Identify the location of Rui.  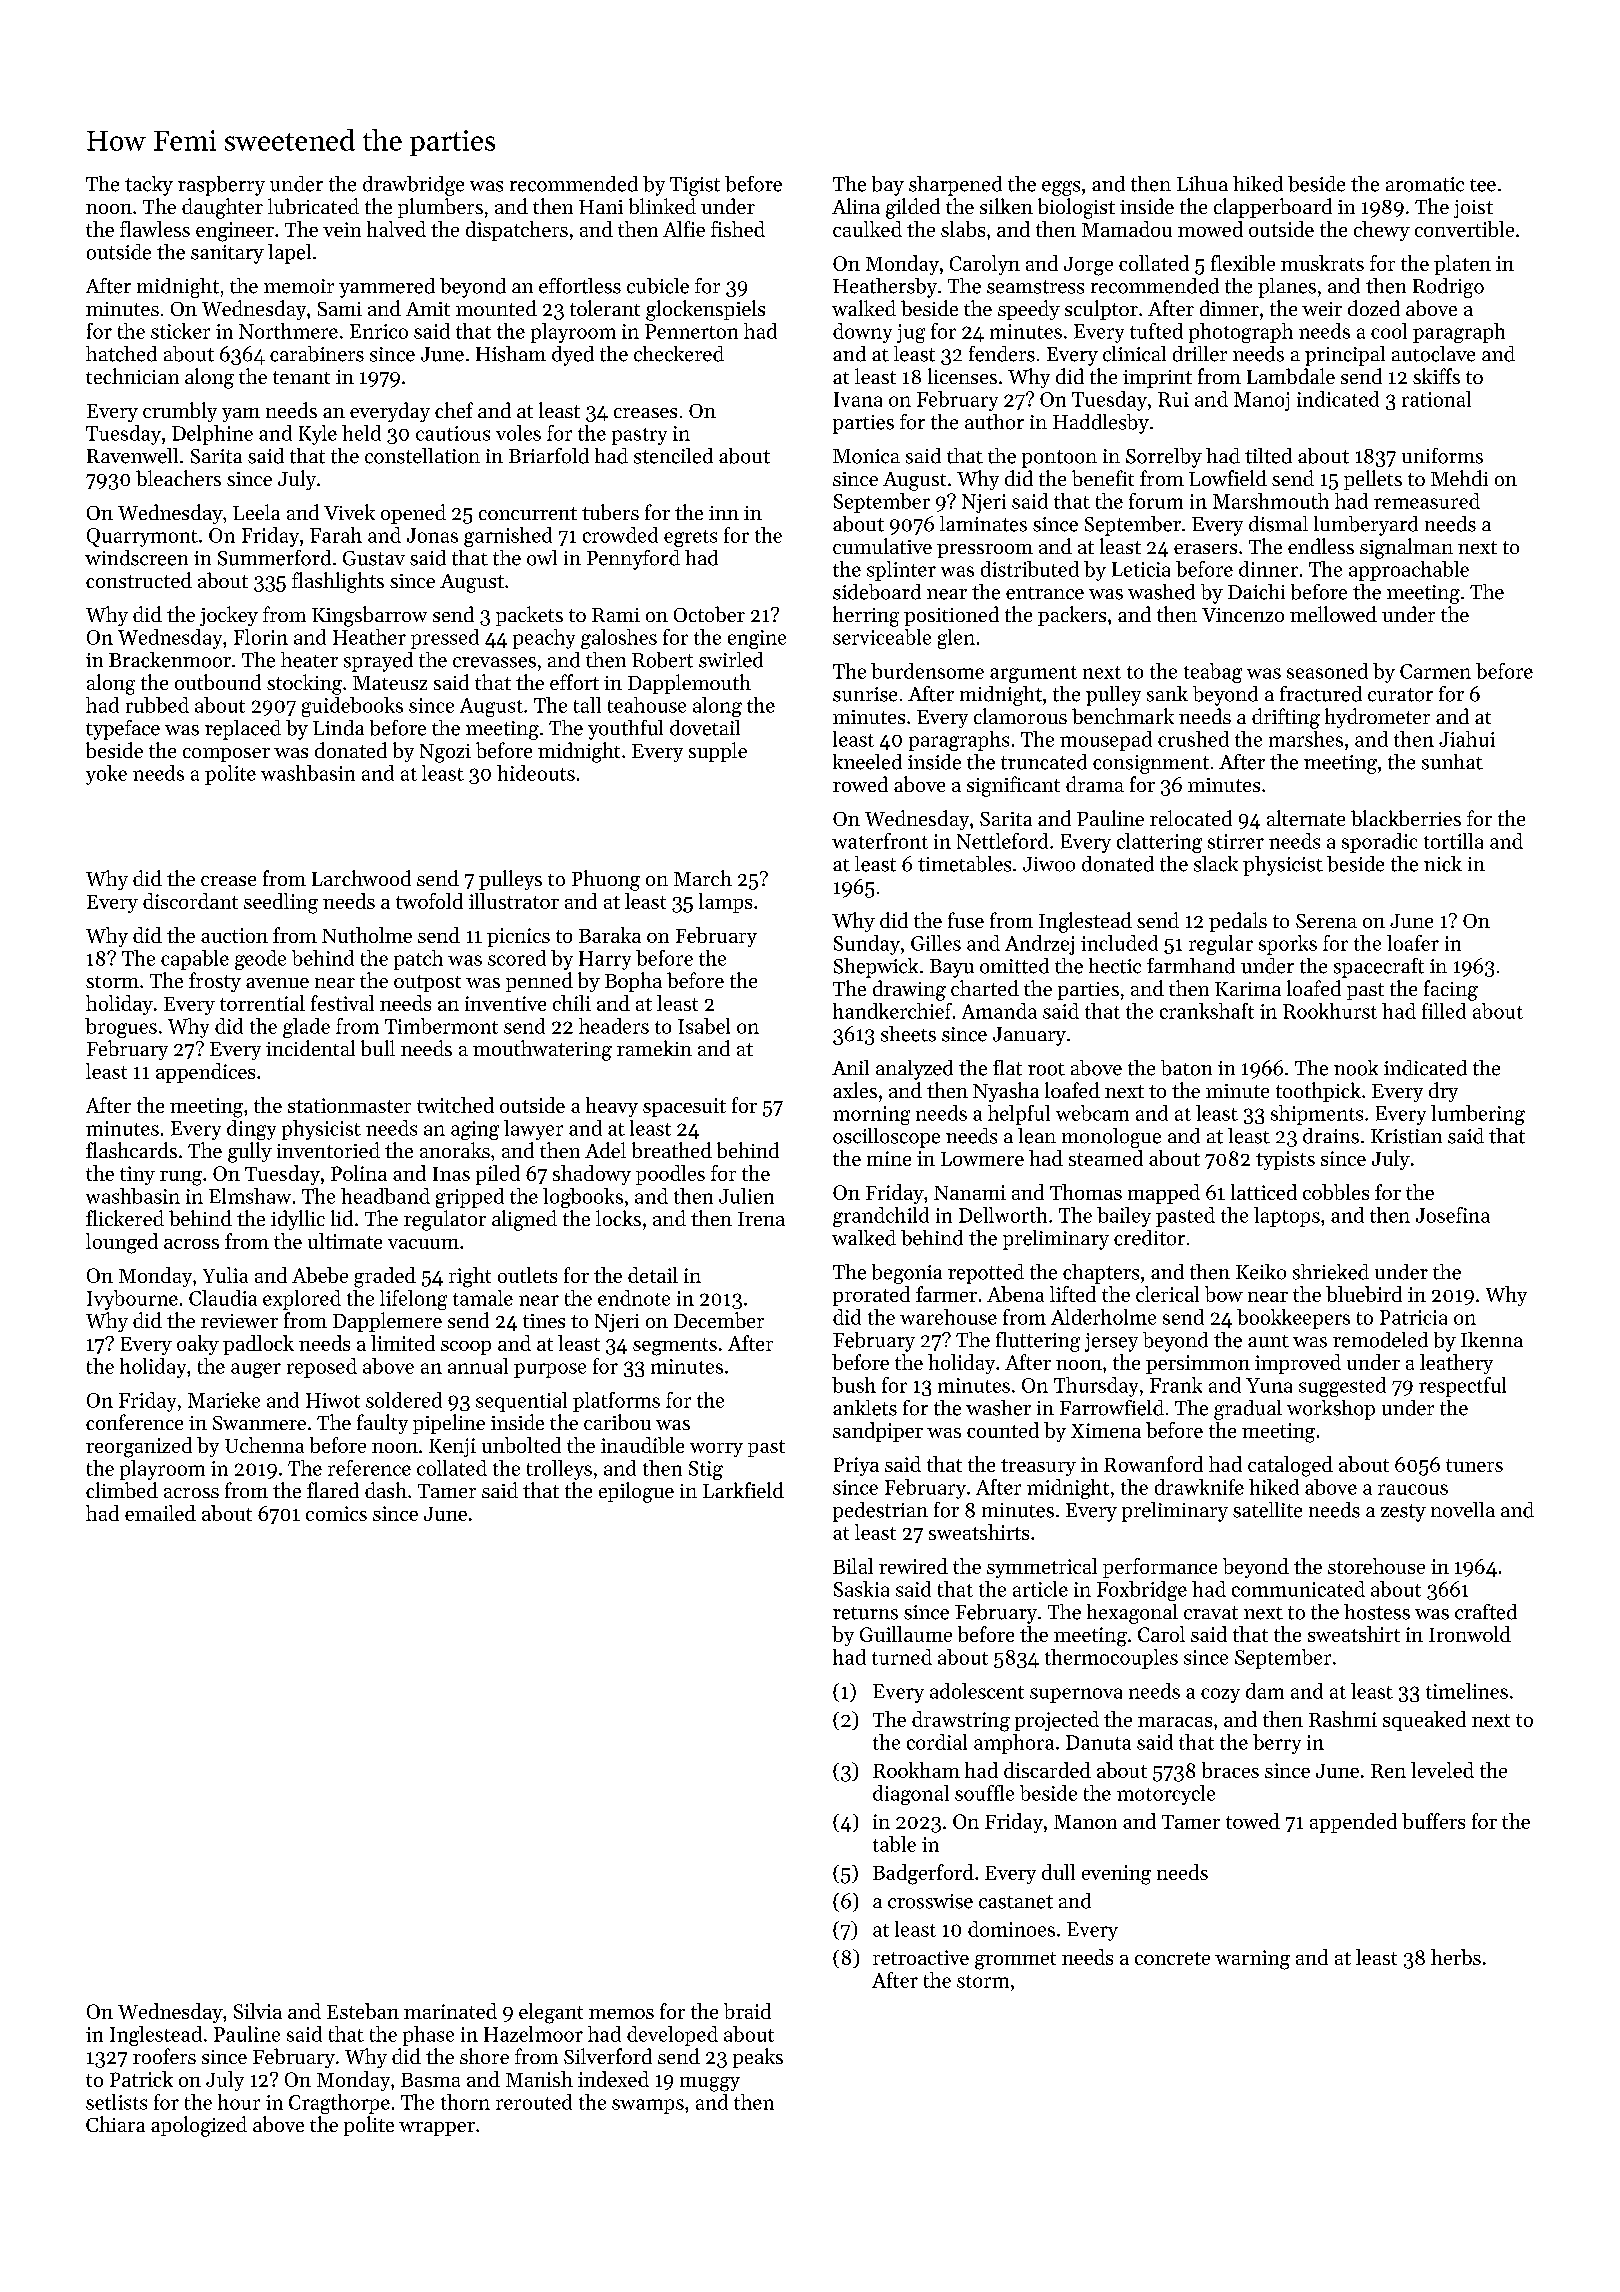
(1173, 399).
